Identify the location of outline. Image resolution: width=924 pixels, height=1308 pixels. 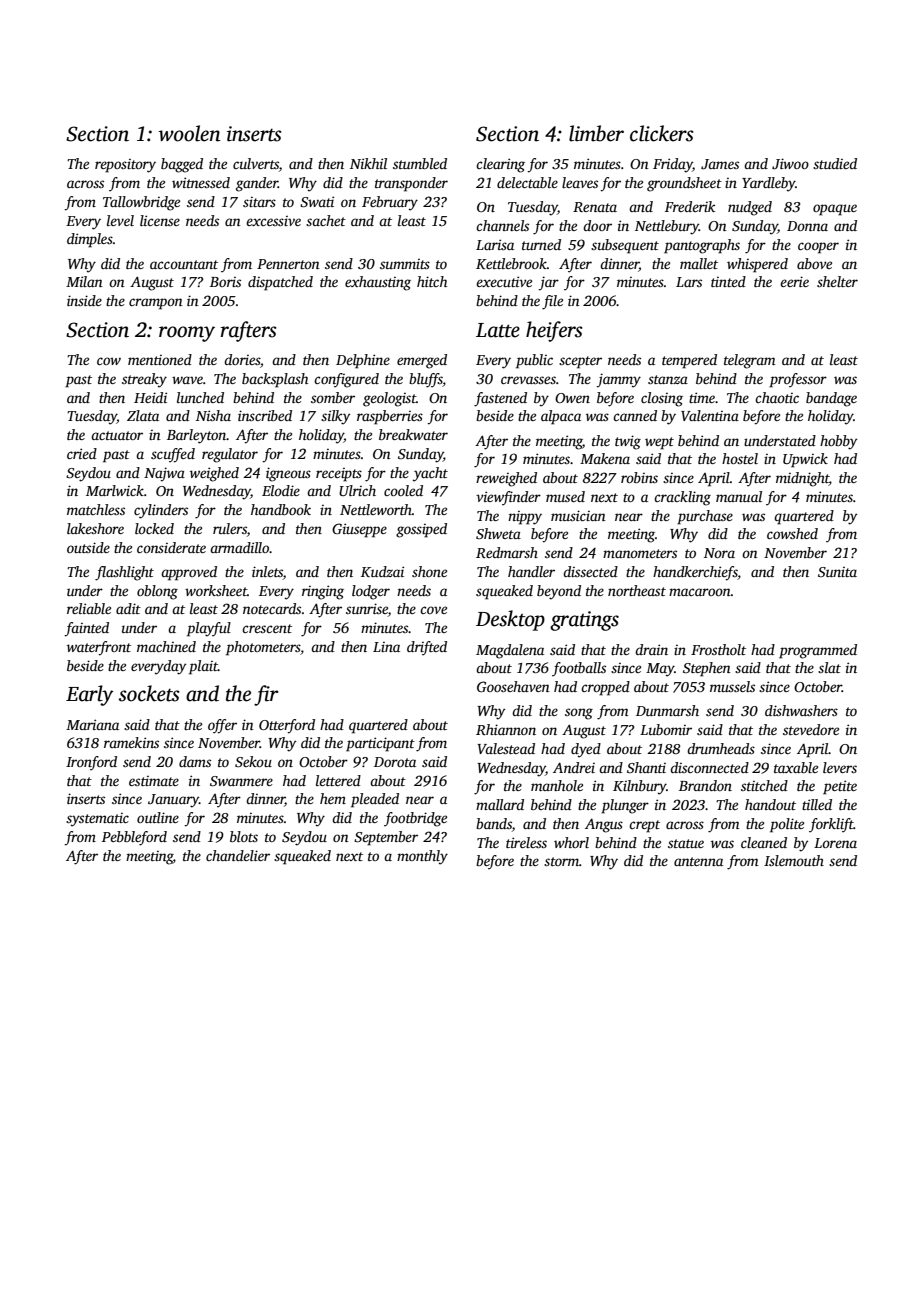
(158, 817).
